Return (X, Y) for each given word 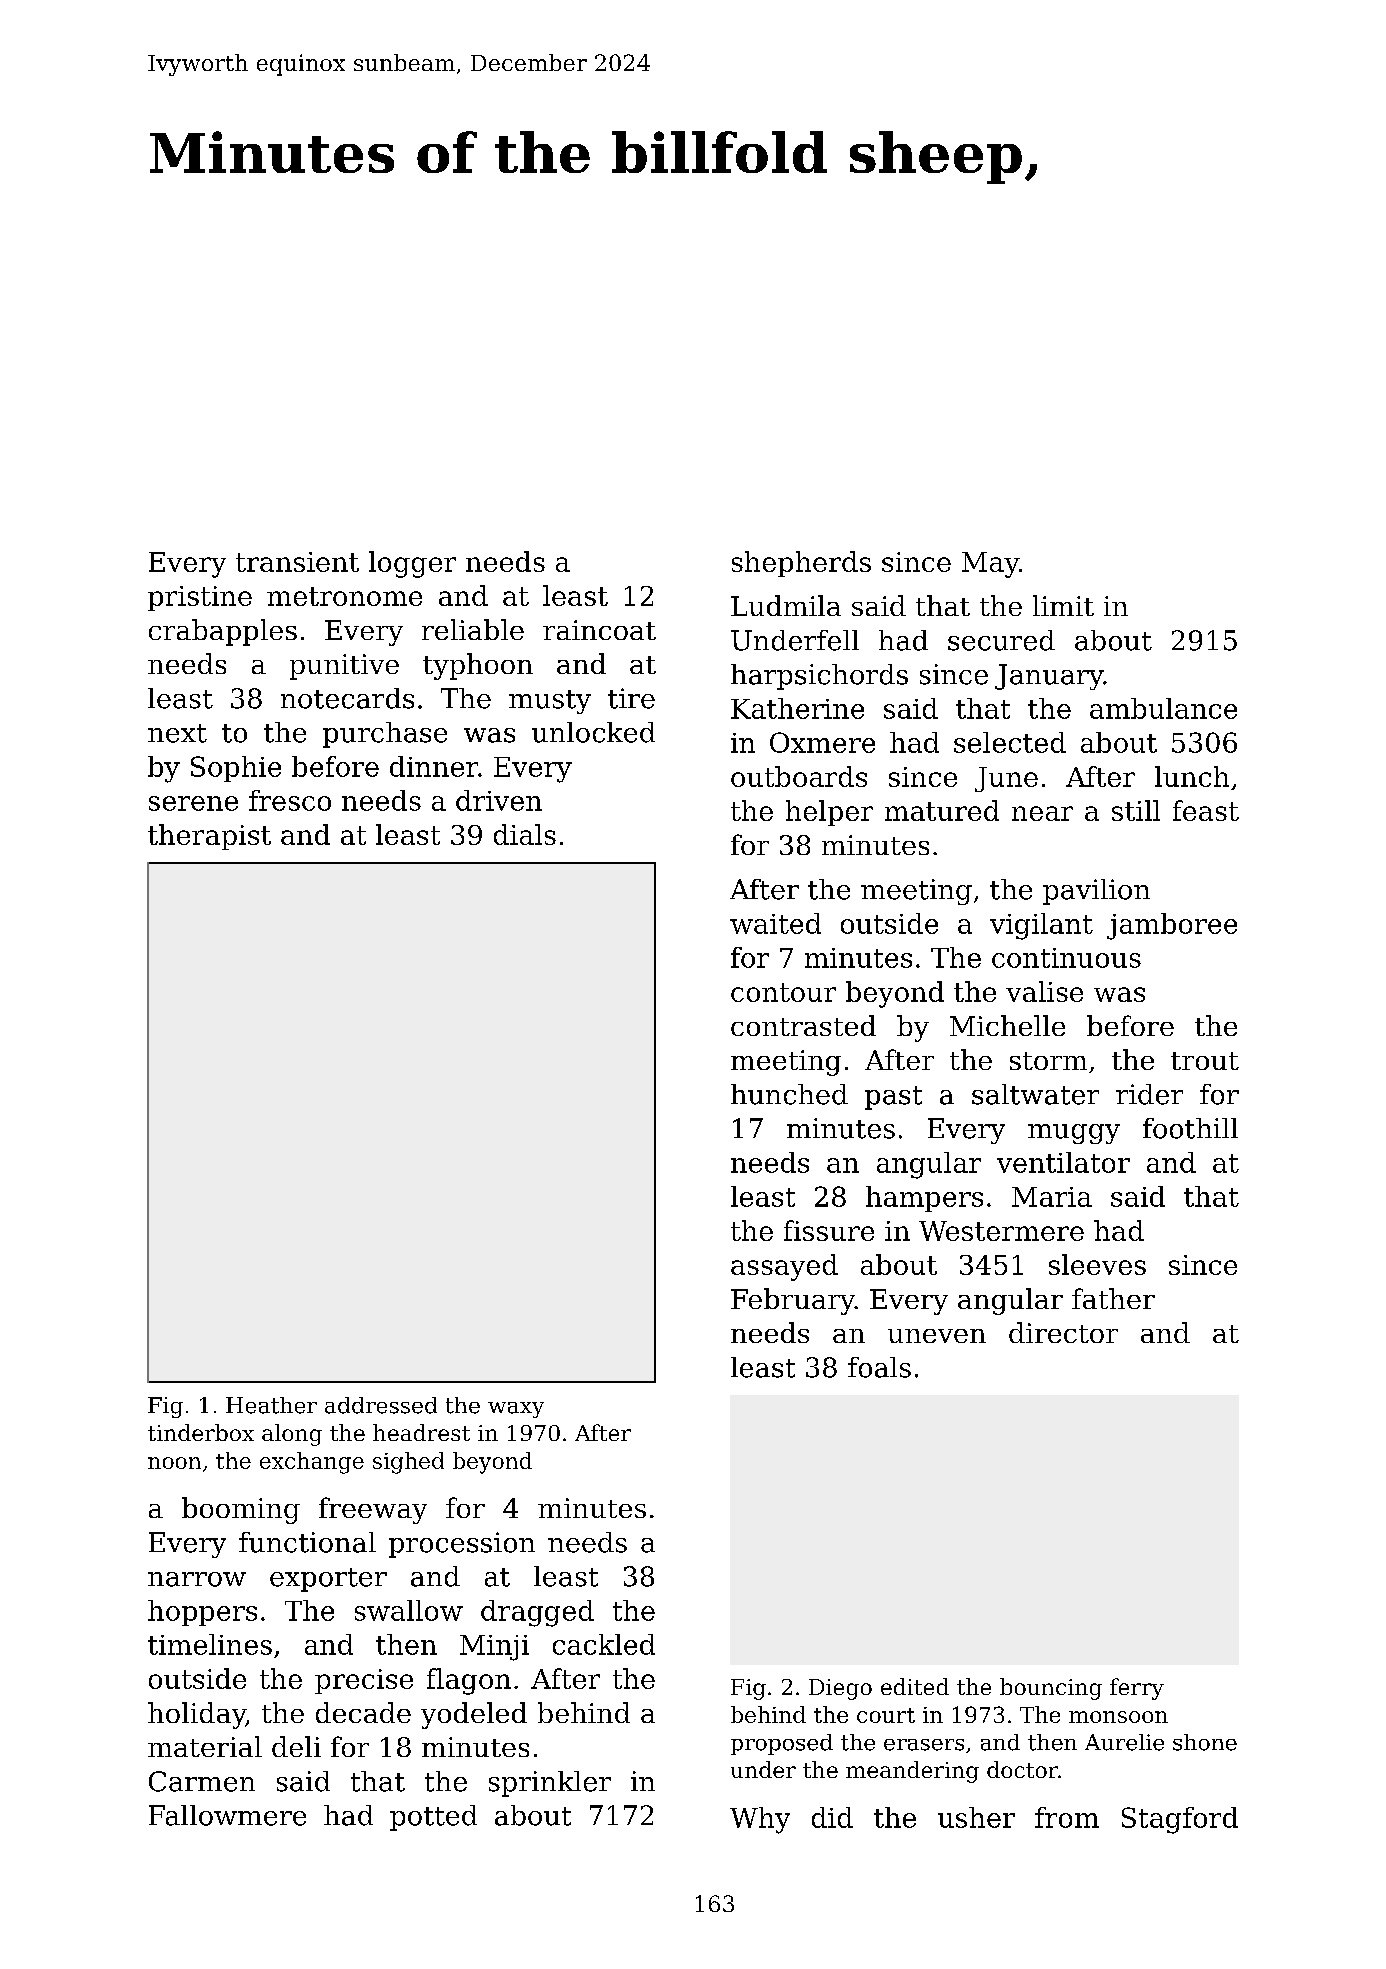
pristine (200, 598)
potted (433, 1818)
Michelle (1007, 1025)
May (990, 565)
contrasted (803, 1025)
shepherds (801, 564)
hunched (789, 1094)
